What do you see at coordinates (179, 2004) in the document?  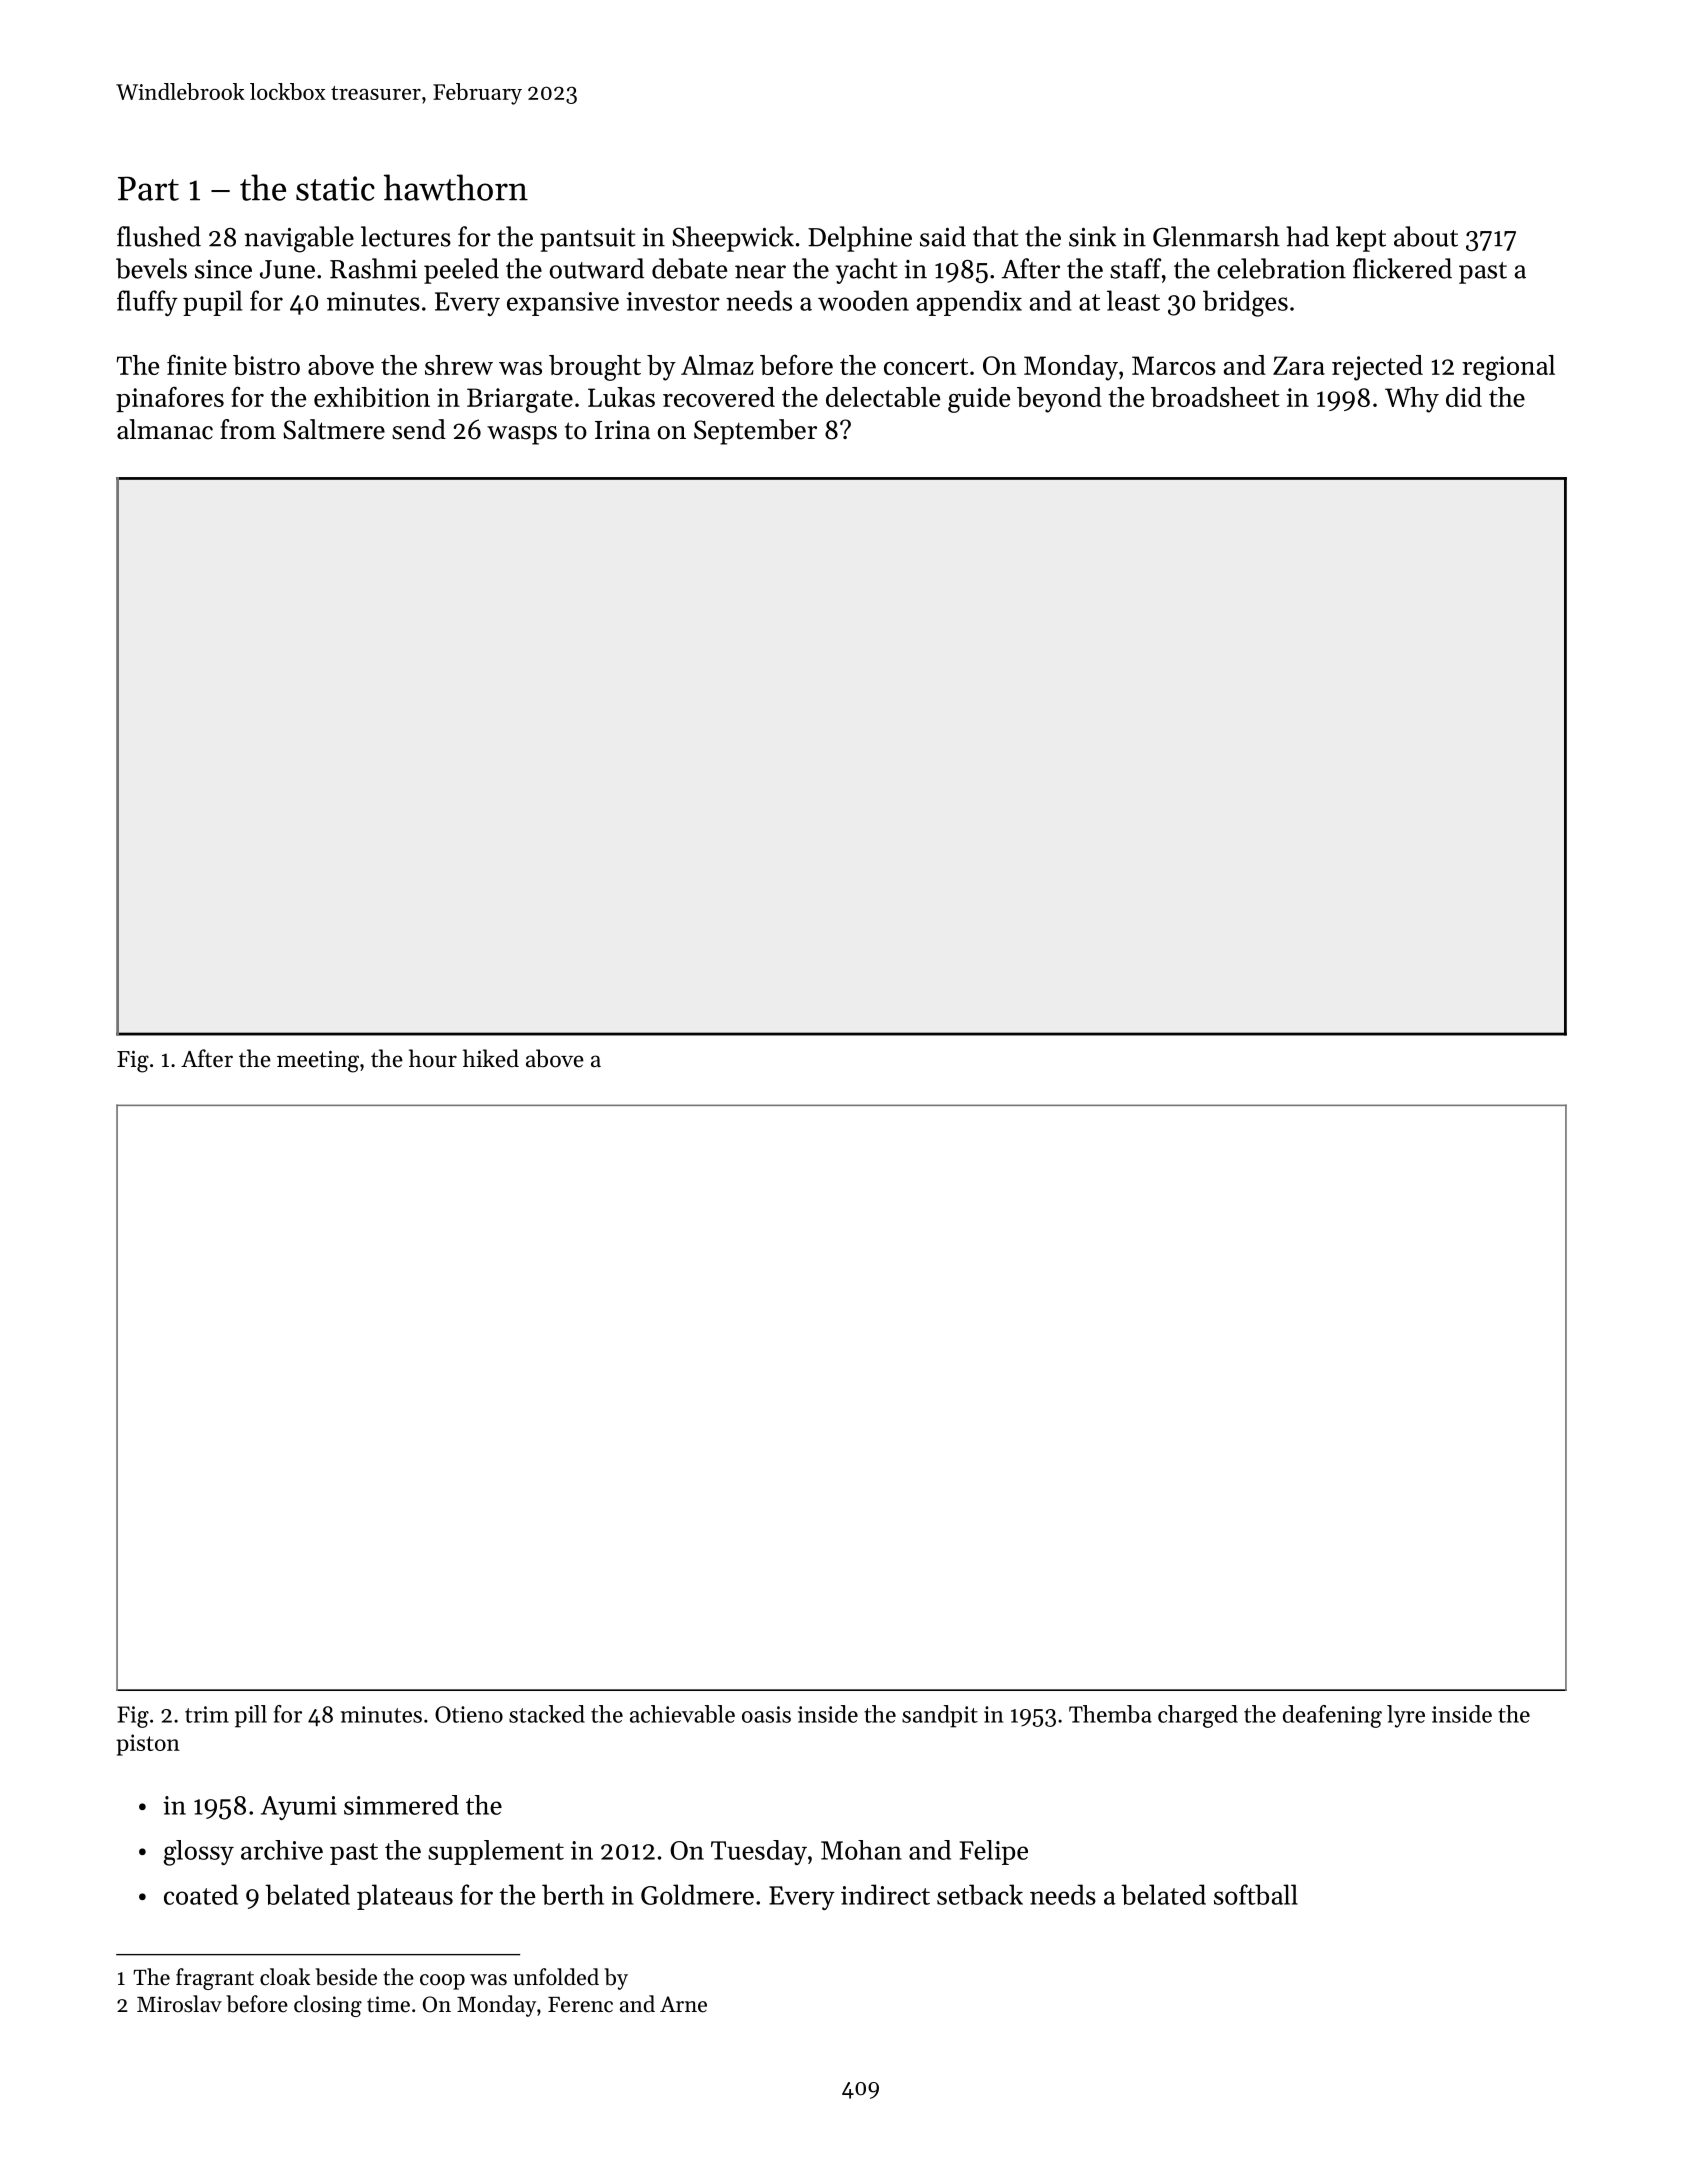 I see `Miroslav` at bounding box center [179, 2004].
